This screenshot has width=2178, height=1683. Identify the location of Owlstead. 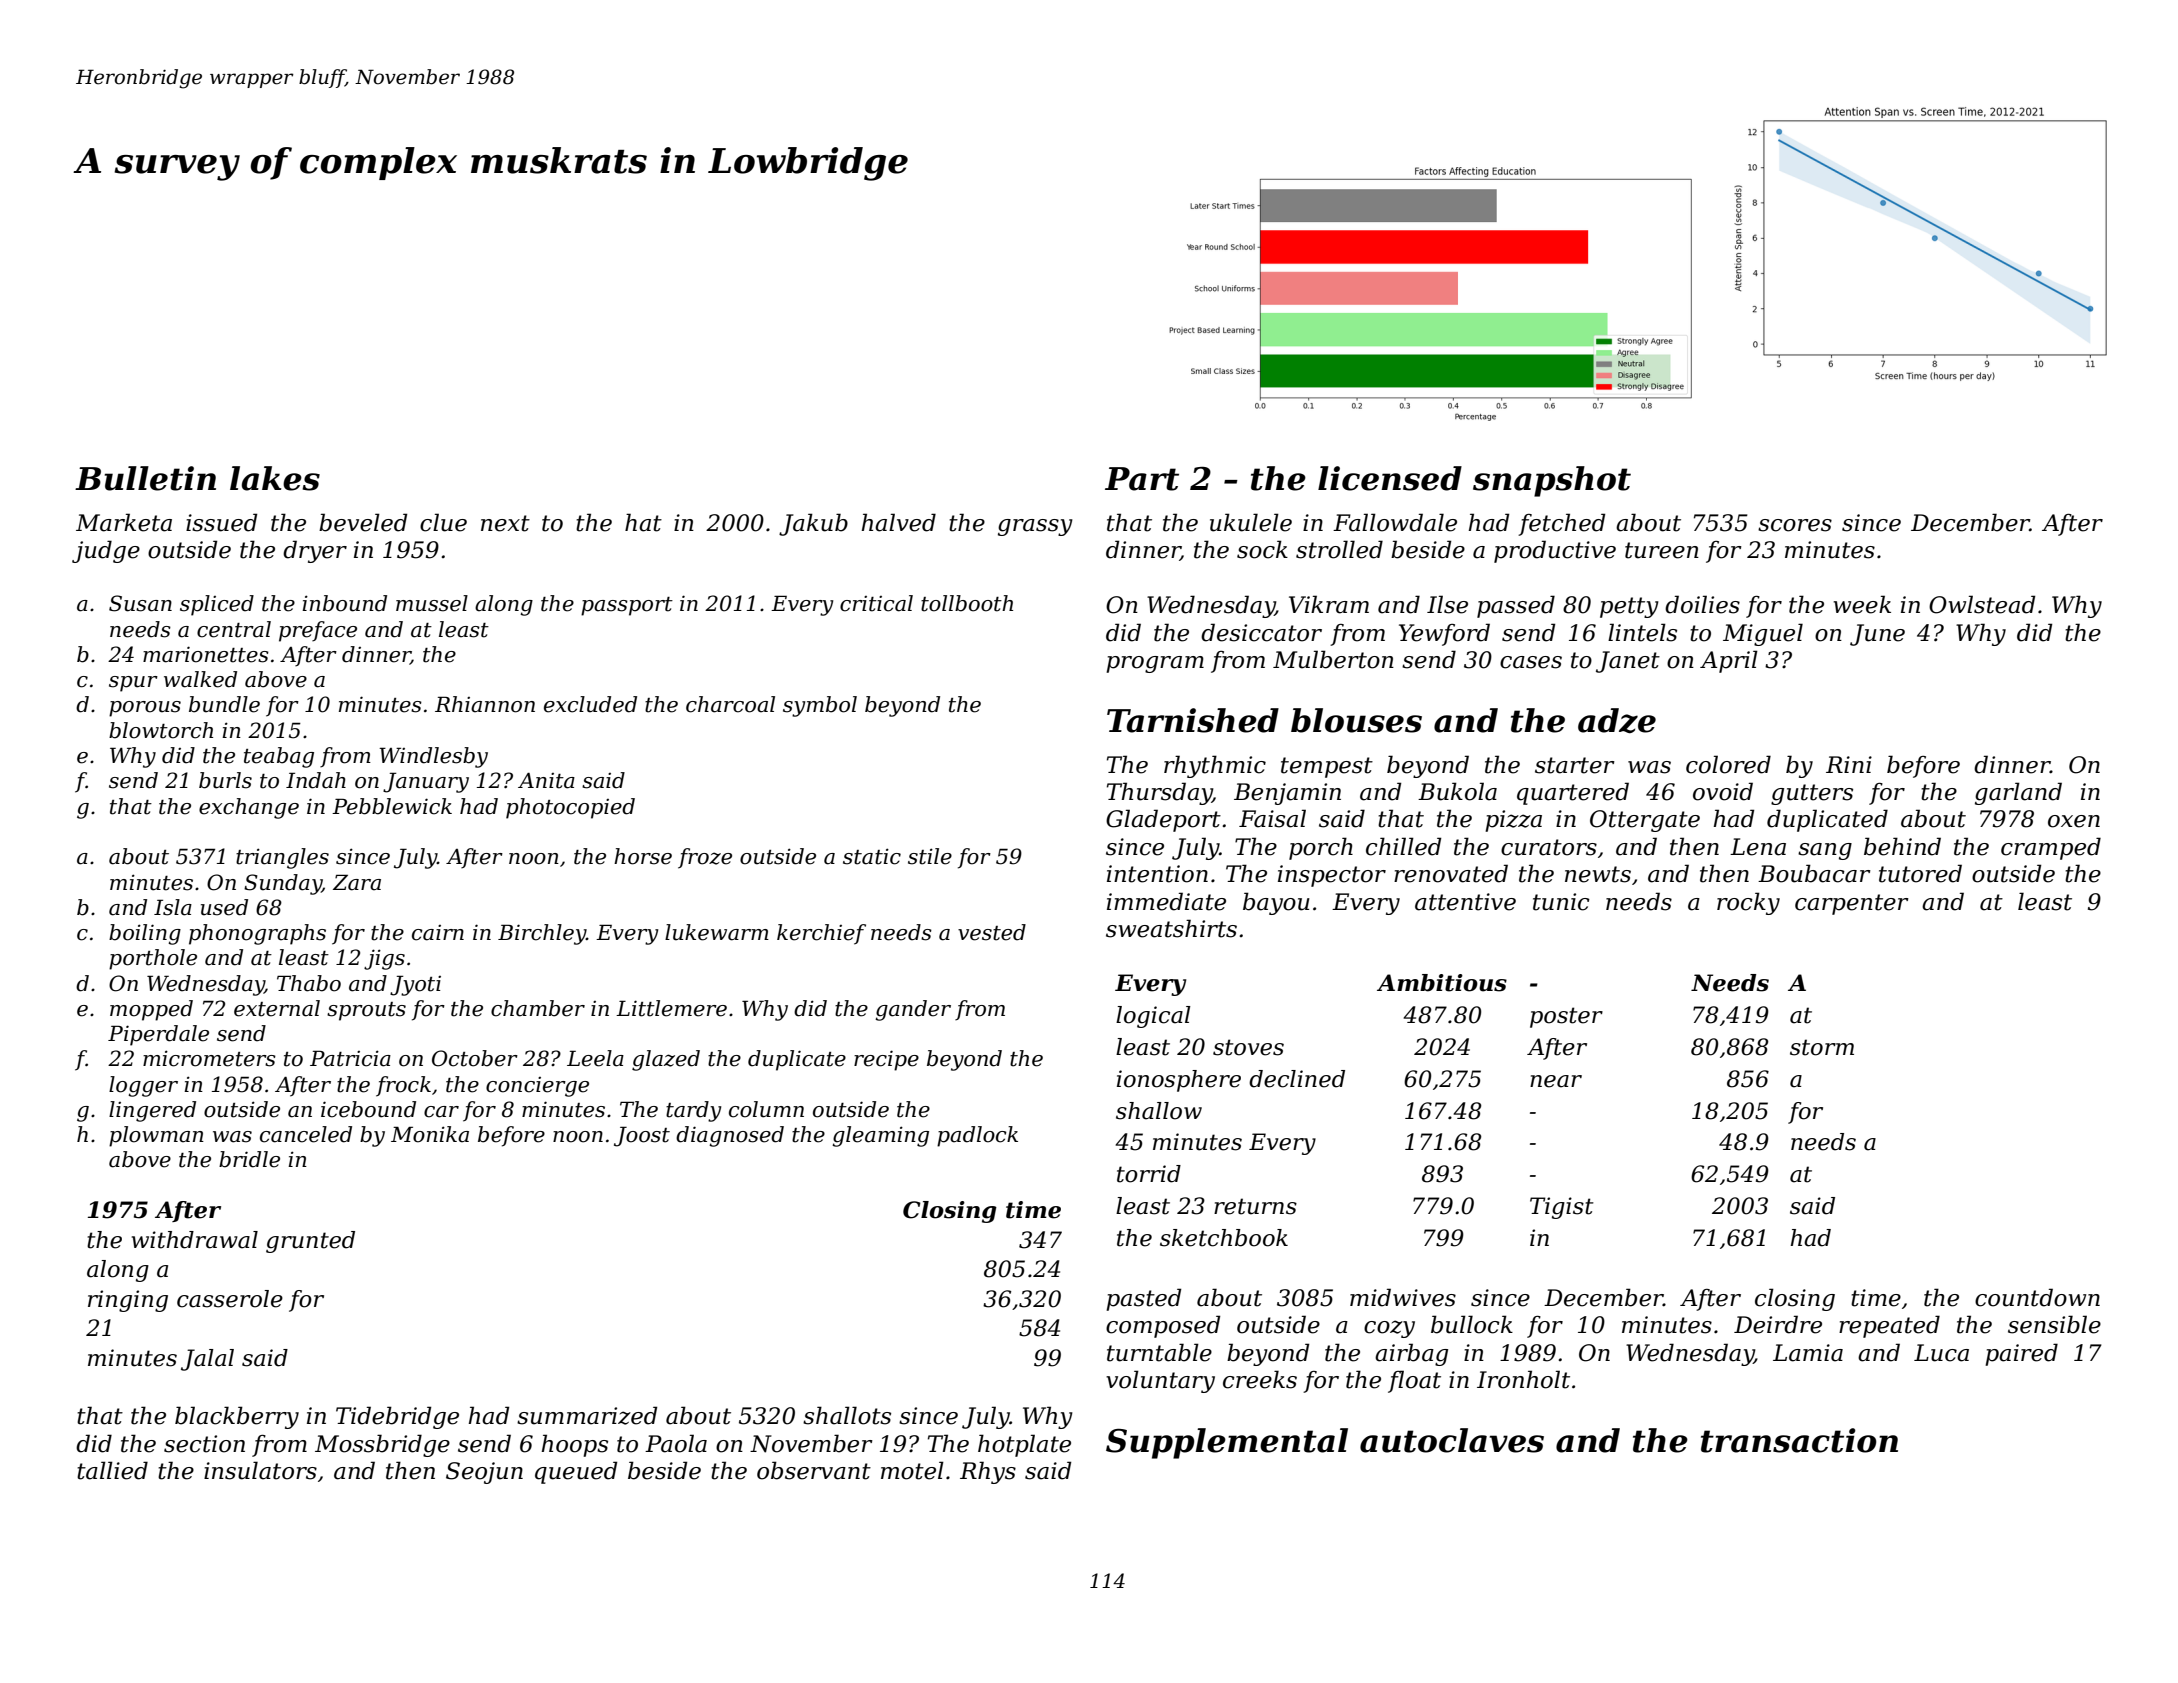
(1982, 604).
